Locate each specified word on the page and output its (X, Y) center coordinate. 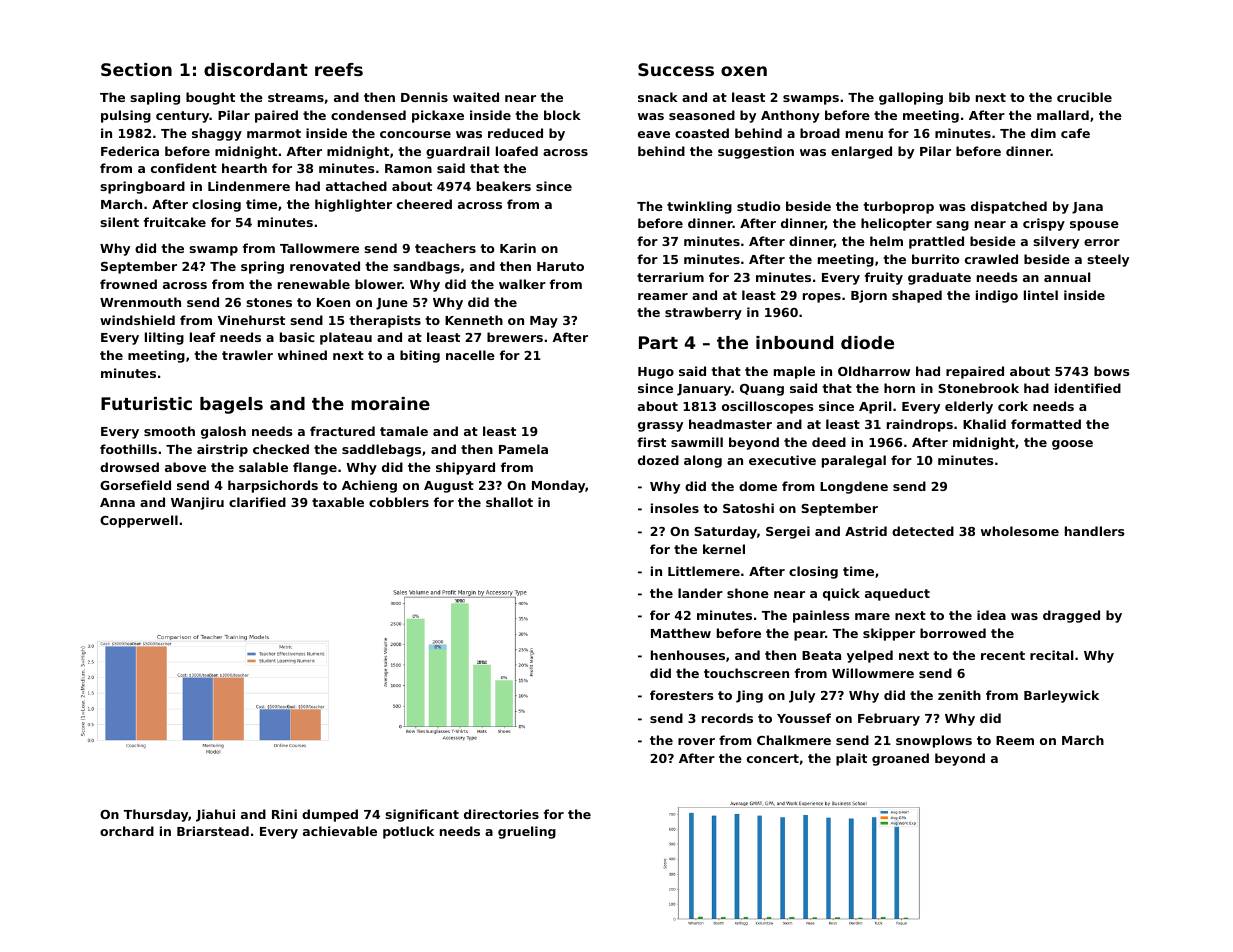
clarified (257, 502)
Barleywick (1061, 696)
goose (1072, 445)
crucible (1084, 97)
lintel (1041, 295)
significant (422, 815)
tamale (404, 431)
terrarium (670, 277)
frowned (128, 284)
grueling (527, 832)
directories (501, 814)
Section (136, 69)
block (562, 115)
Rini (284, 814)
